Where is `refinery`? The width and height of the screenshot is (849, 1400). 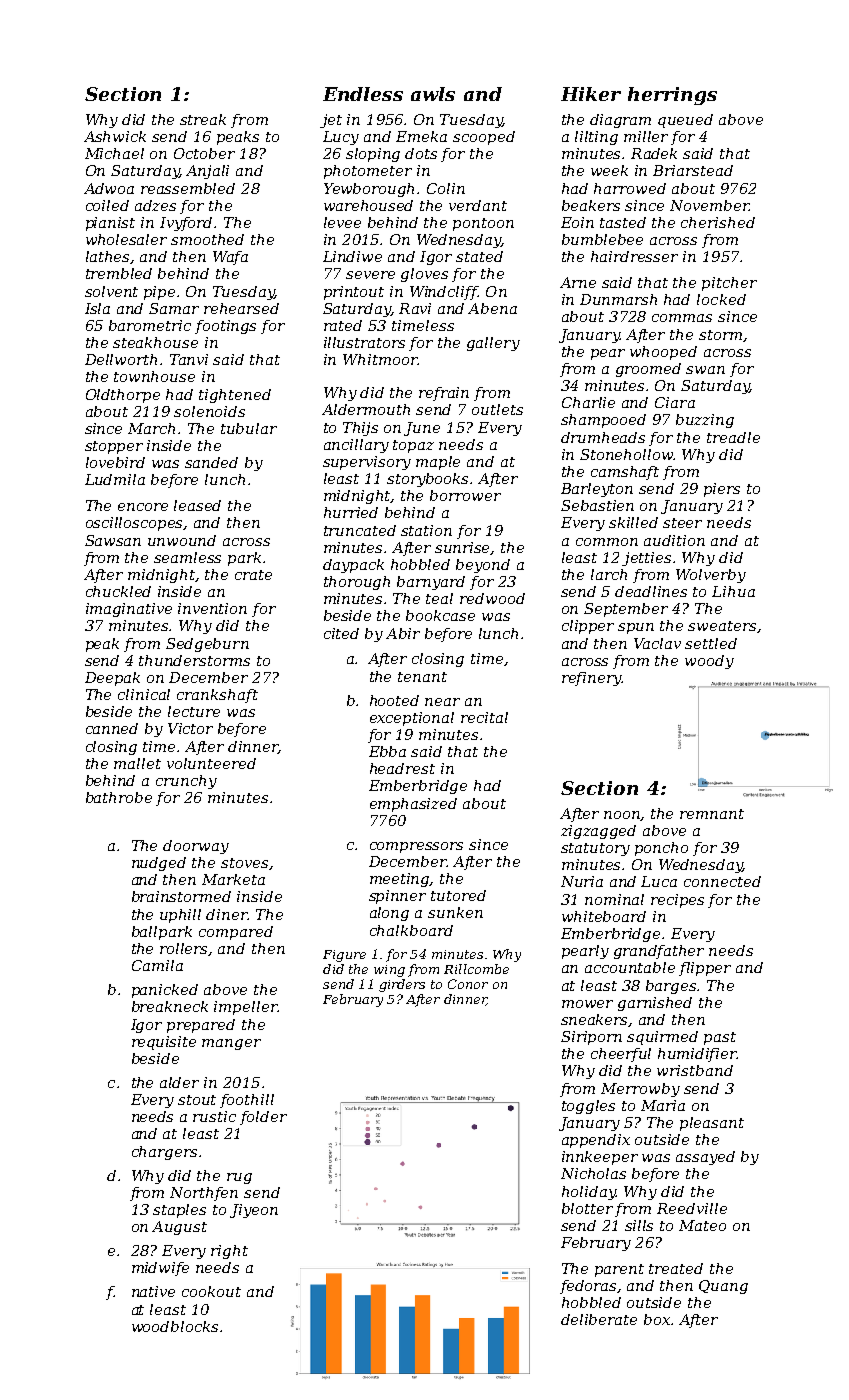
refinery is located at coordinates (591, 679).
